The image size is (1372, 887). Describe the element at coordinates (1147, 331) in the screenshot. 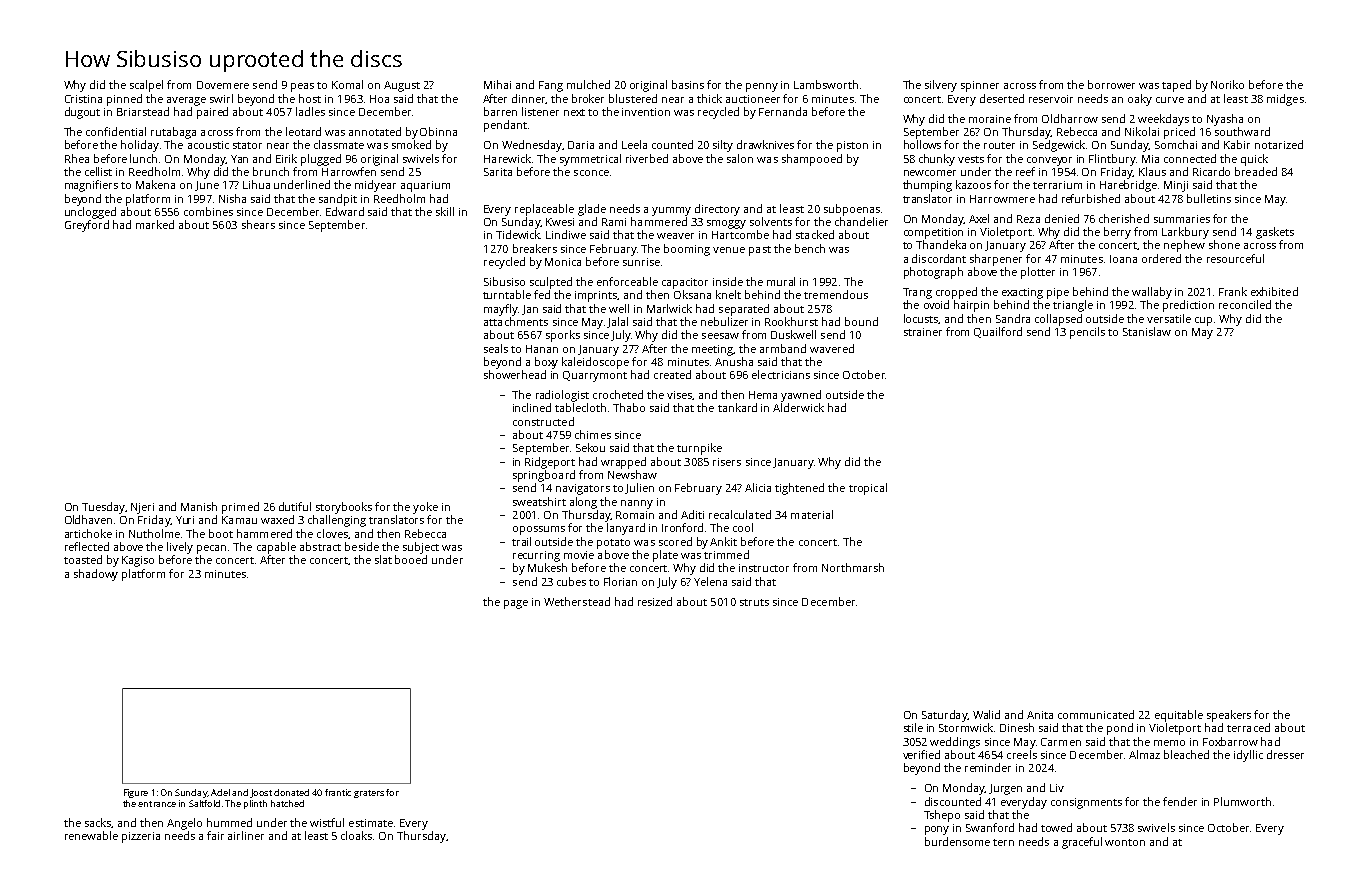

I see `Stanislaw` at that location.
